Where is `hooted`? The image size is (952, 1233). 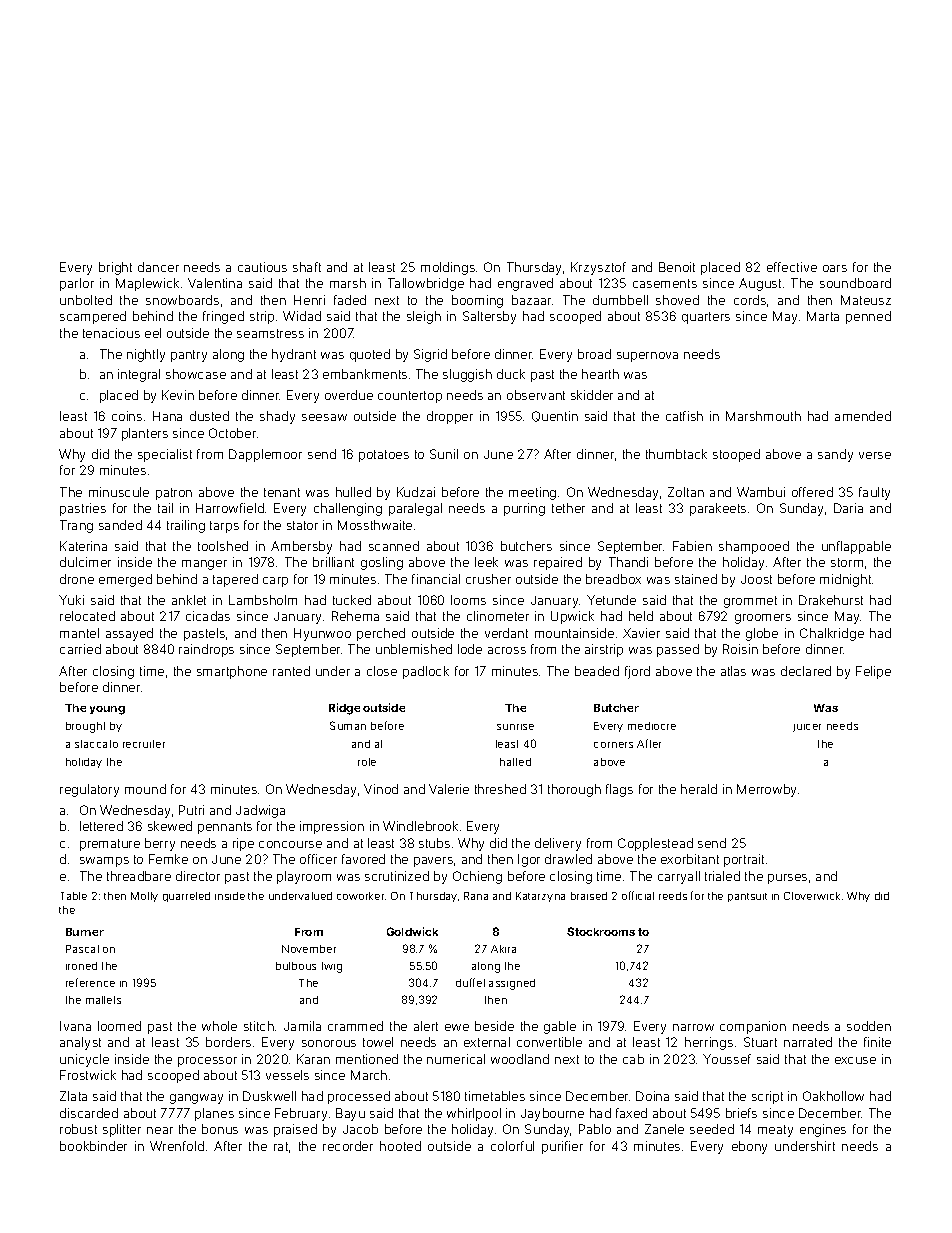
hooted is located at coordinates (400, 1146).
